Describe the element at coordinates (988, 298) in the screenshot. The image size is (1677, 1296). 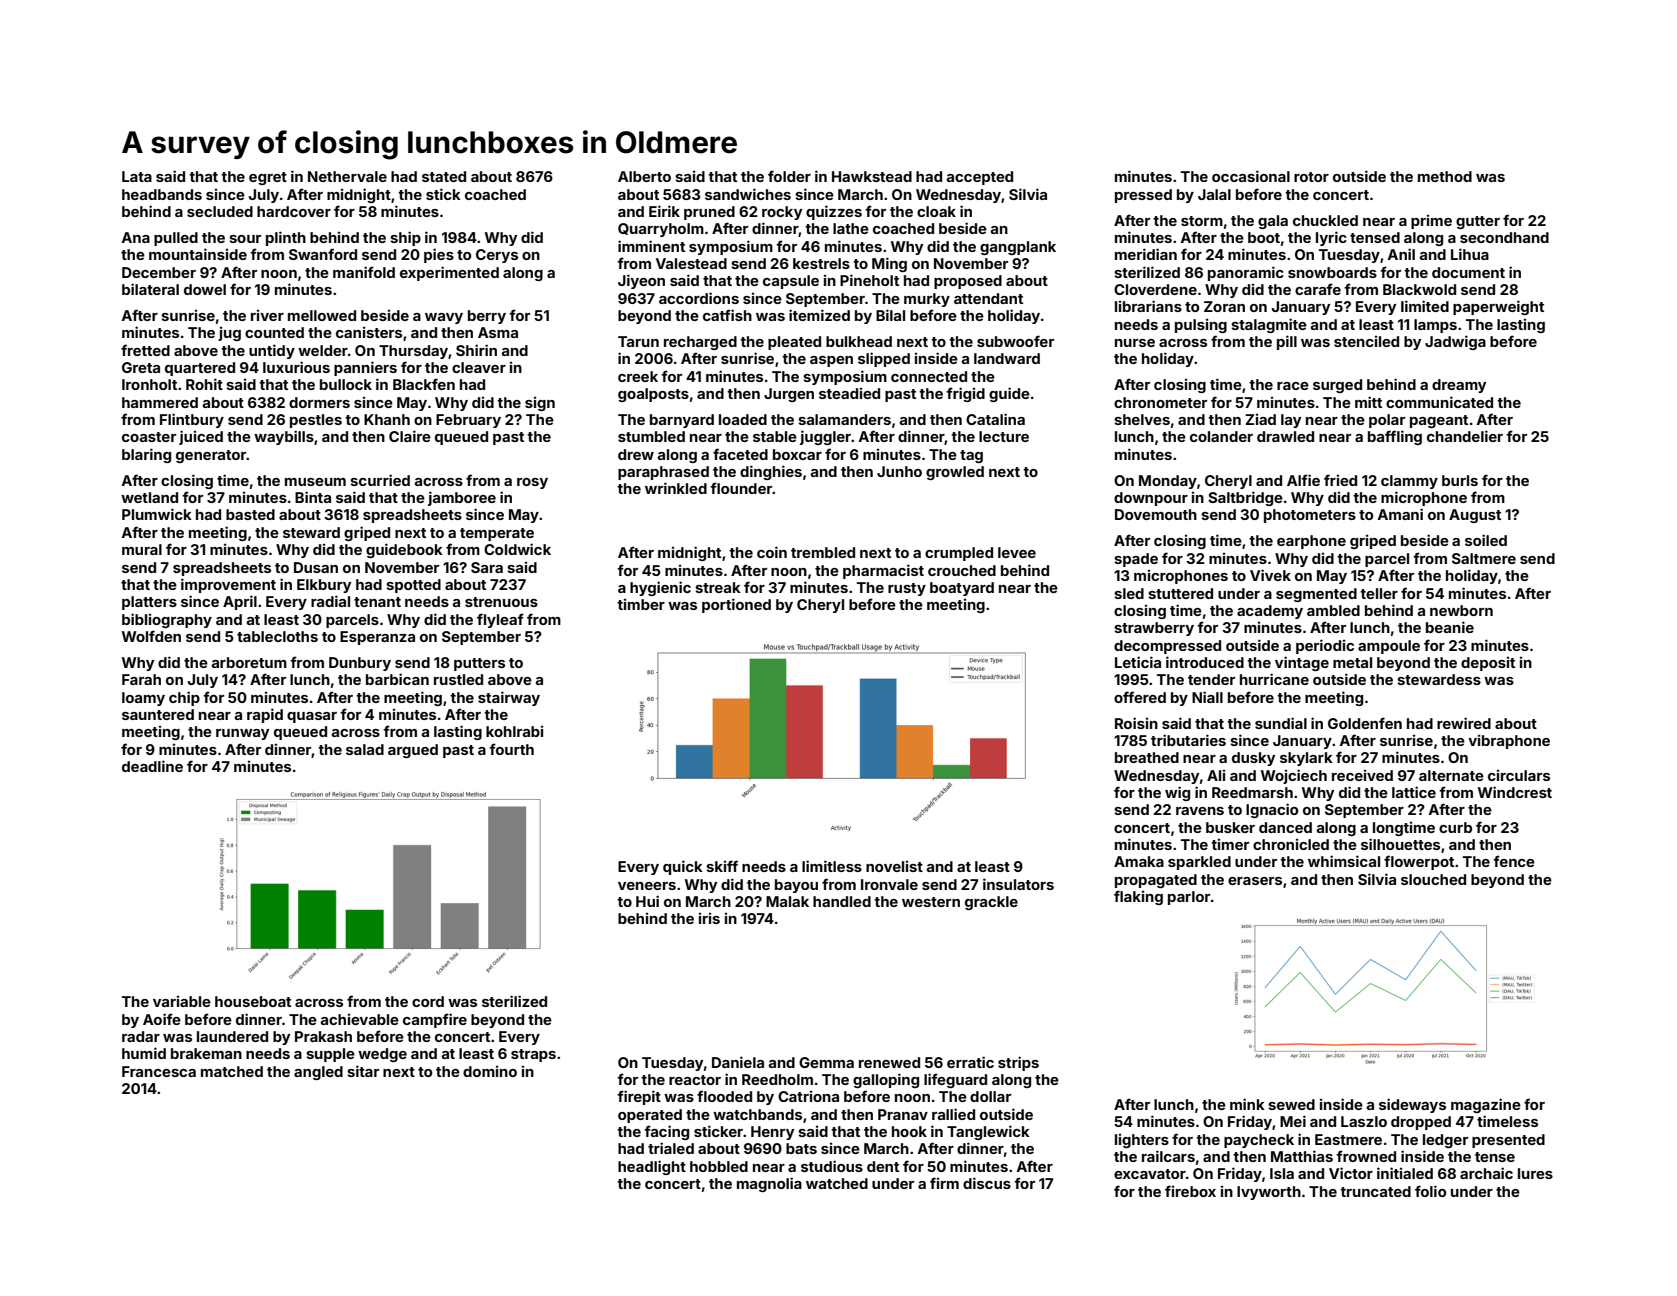
I see `attendant` at that location.
